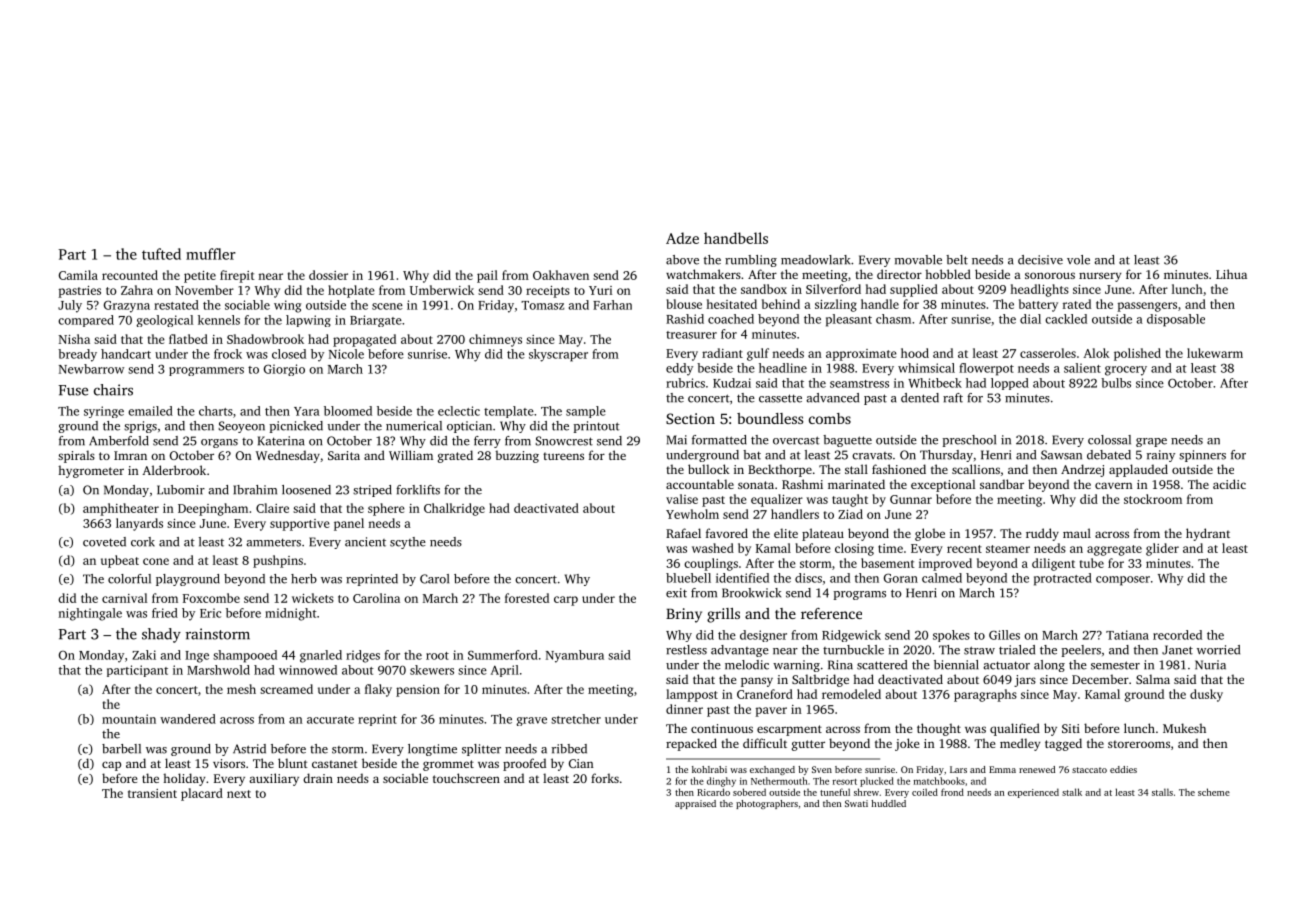 Image resolution: width=1308 pixels, height=924 pixels. I want to click on Yewholm, so click(692, 514).
